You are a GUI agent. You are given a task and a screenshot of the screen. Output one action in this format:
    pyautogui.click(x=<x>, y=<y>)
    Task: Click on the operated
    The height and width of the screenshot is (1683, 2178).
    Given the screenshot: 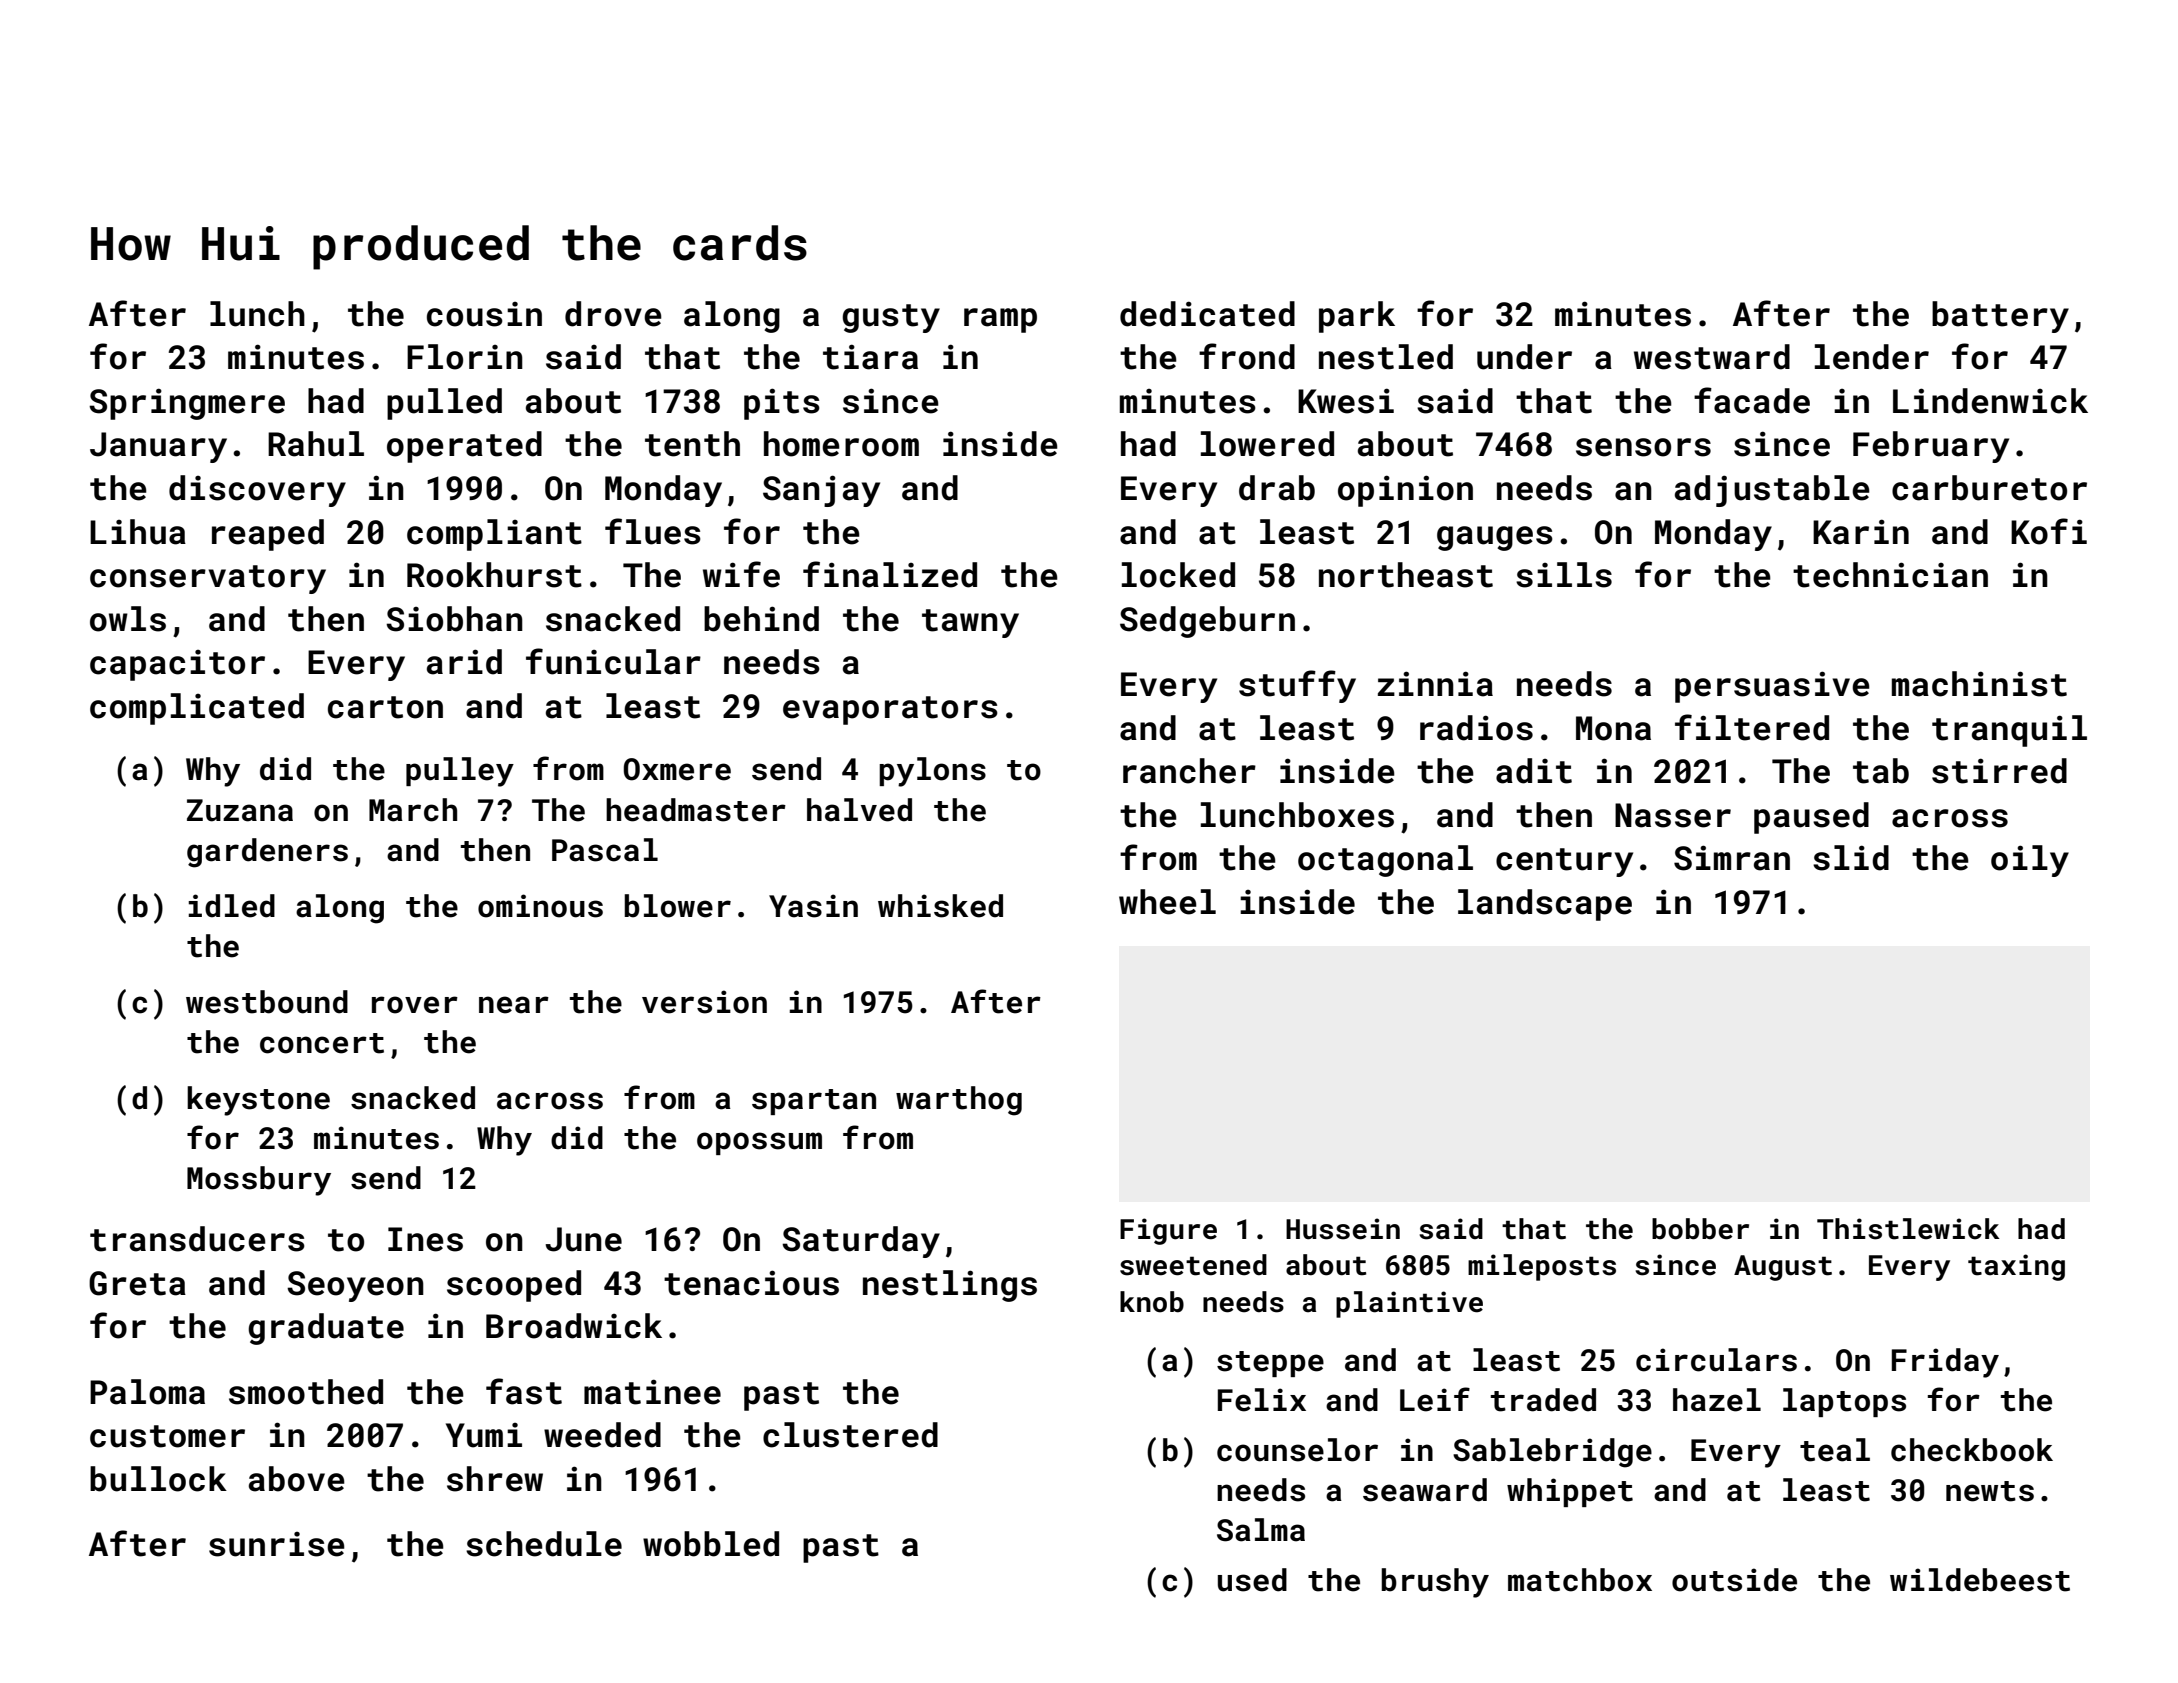 What is the action you would take?
    pyautogui.click(x=464, y=447)
